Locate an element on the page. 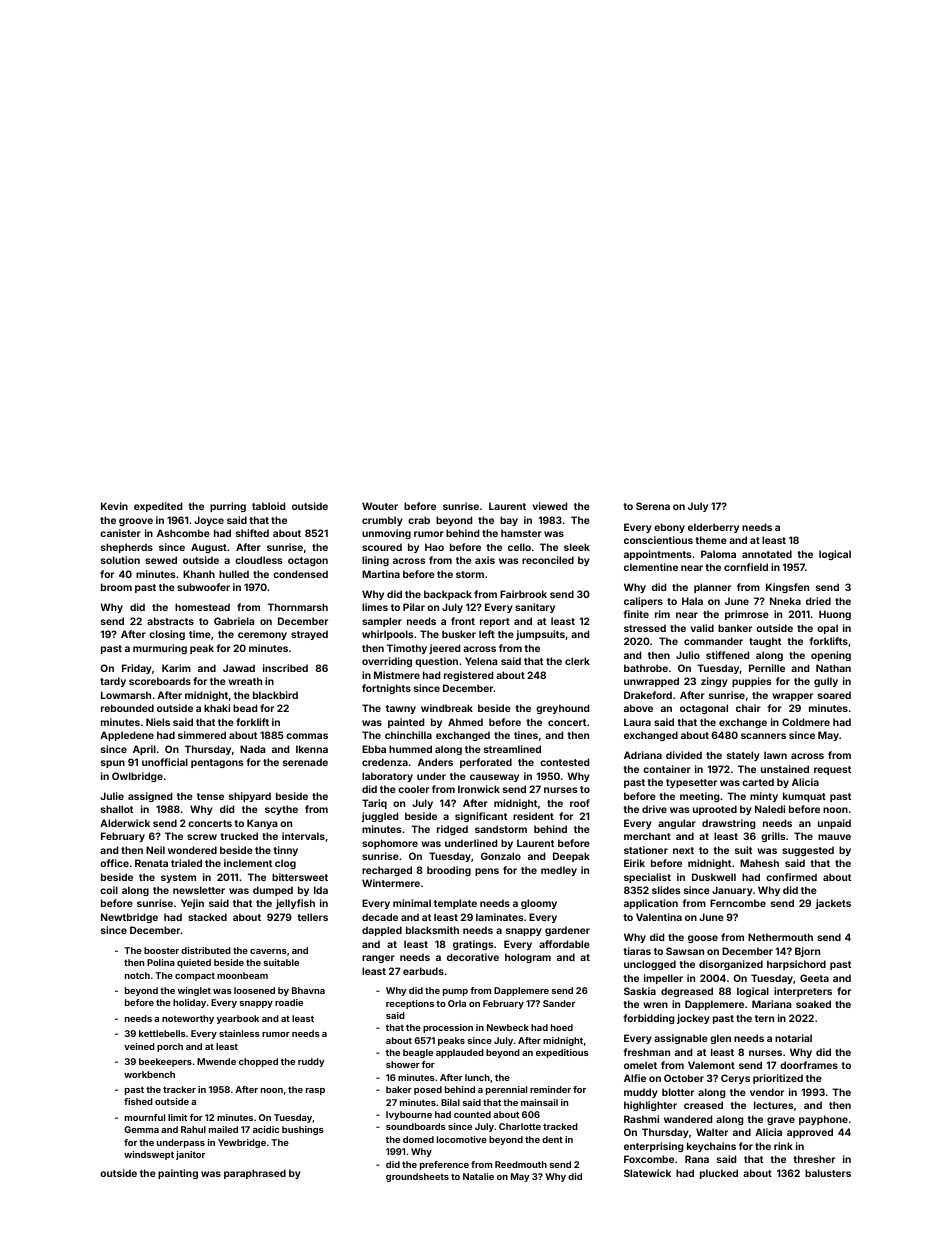 The height and width of the image is (1233, 952). tabloid is located at coordinates (268, 506).
